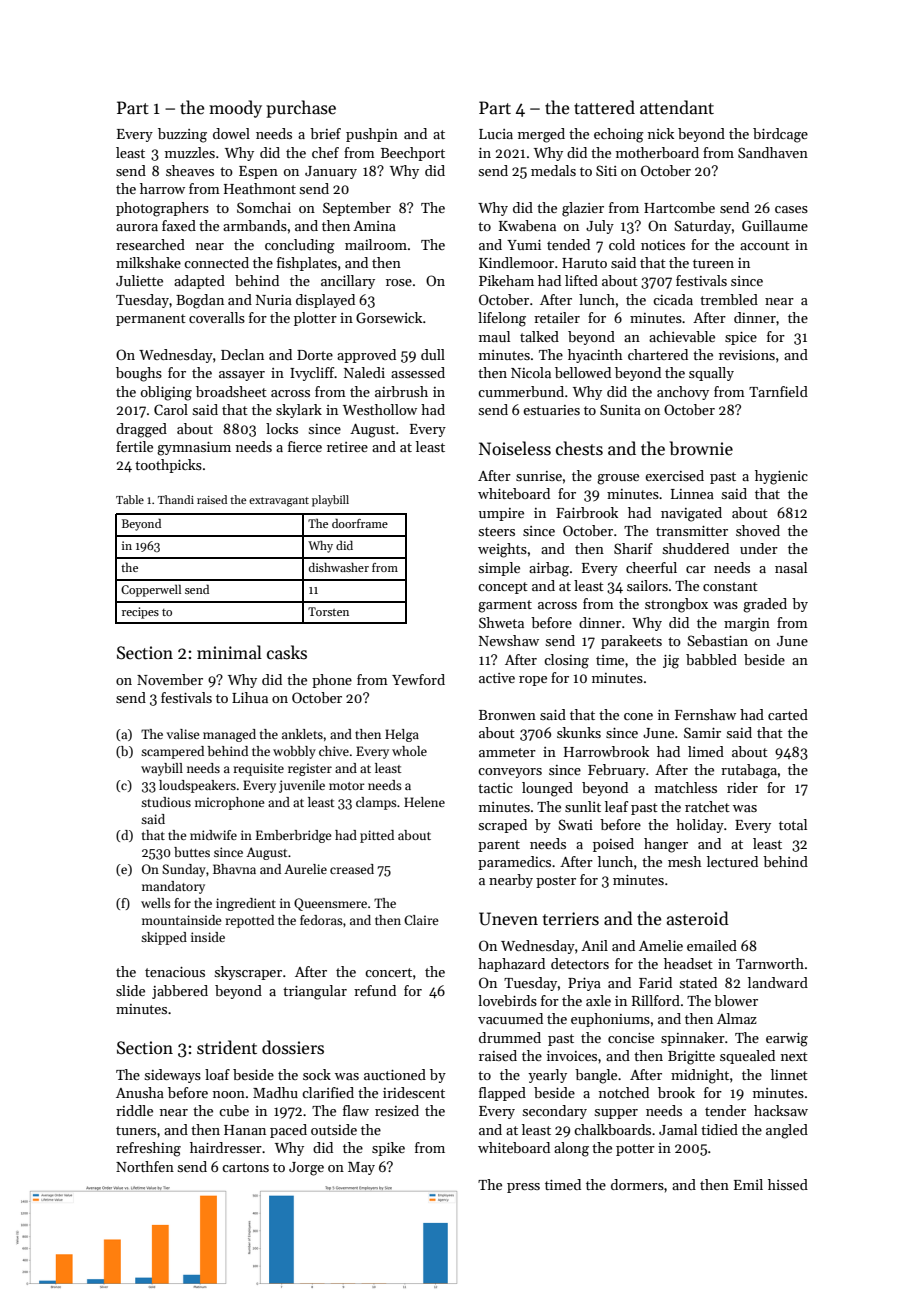  Describe the element at coordinates (301, 109) in the screenshot. I see `purchase` at that location.
